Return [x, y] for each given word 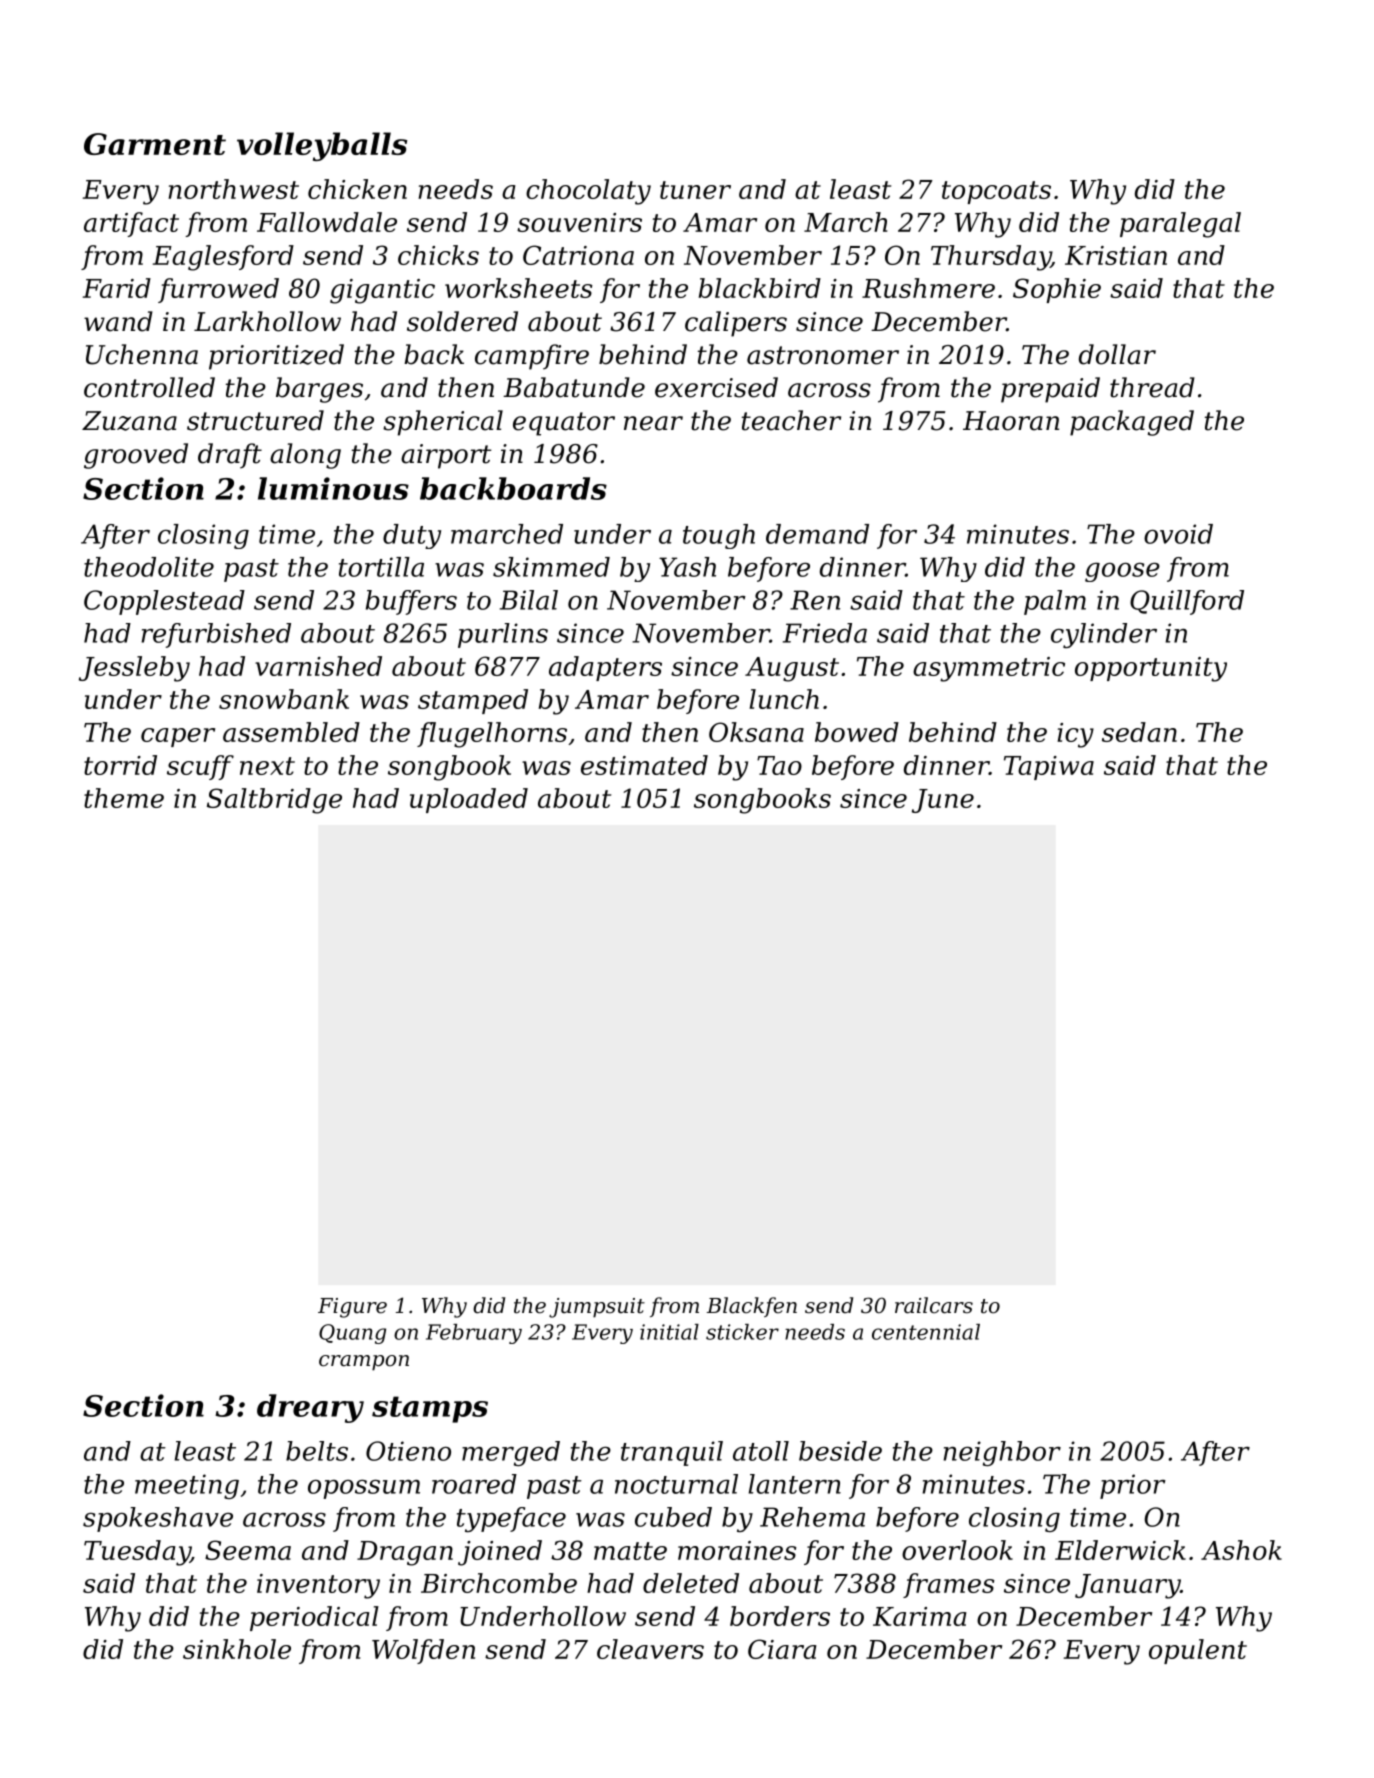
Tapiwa [1049, 768]
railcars [934, 1305]
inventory [318, 1586]
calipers [736, 324]
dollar [1117, 354]
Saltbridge [274, 801]
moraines [737, 1550]
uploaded [469, 800]
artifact [131, 224]
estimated [644, 765]
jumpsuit [597, 1308]
